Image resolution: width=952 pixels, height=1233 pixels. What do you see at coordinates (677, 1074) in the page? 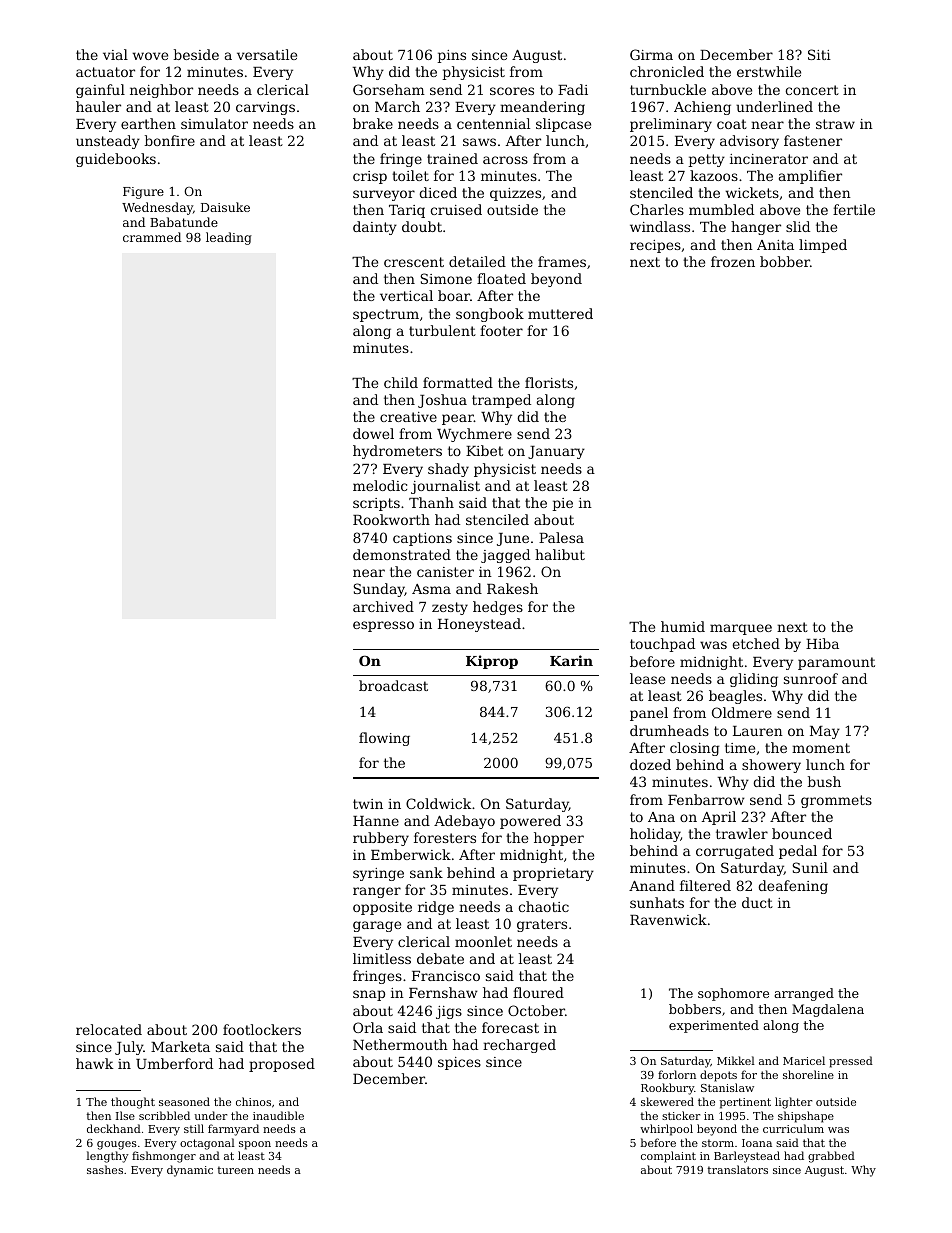
I see `forlorn` at bounding box center [677, 1074].
